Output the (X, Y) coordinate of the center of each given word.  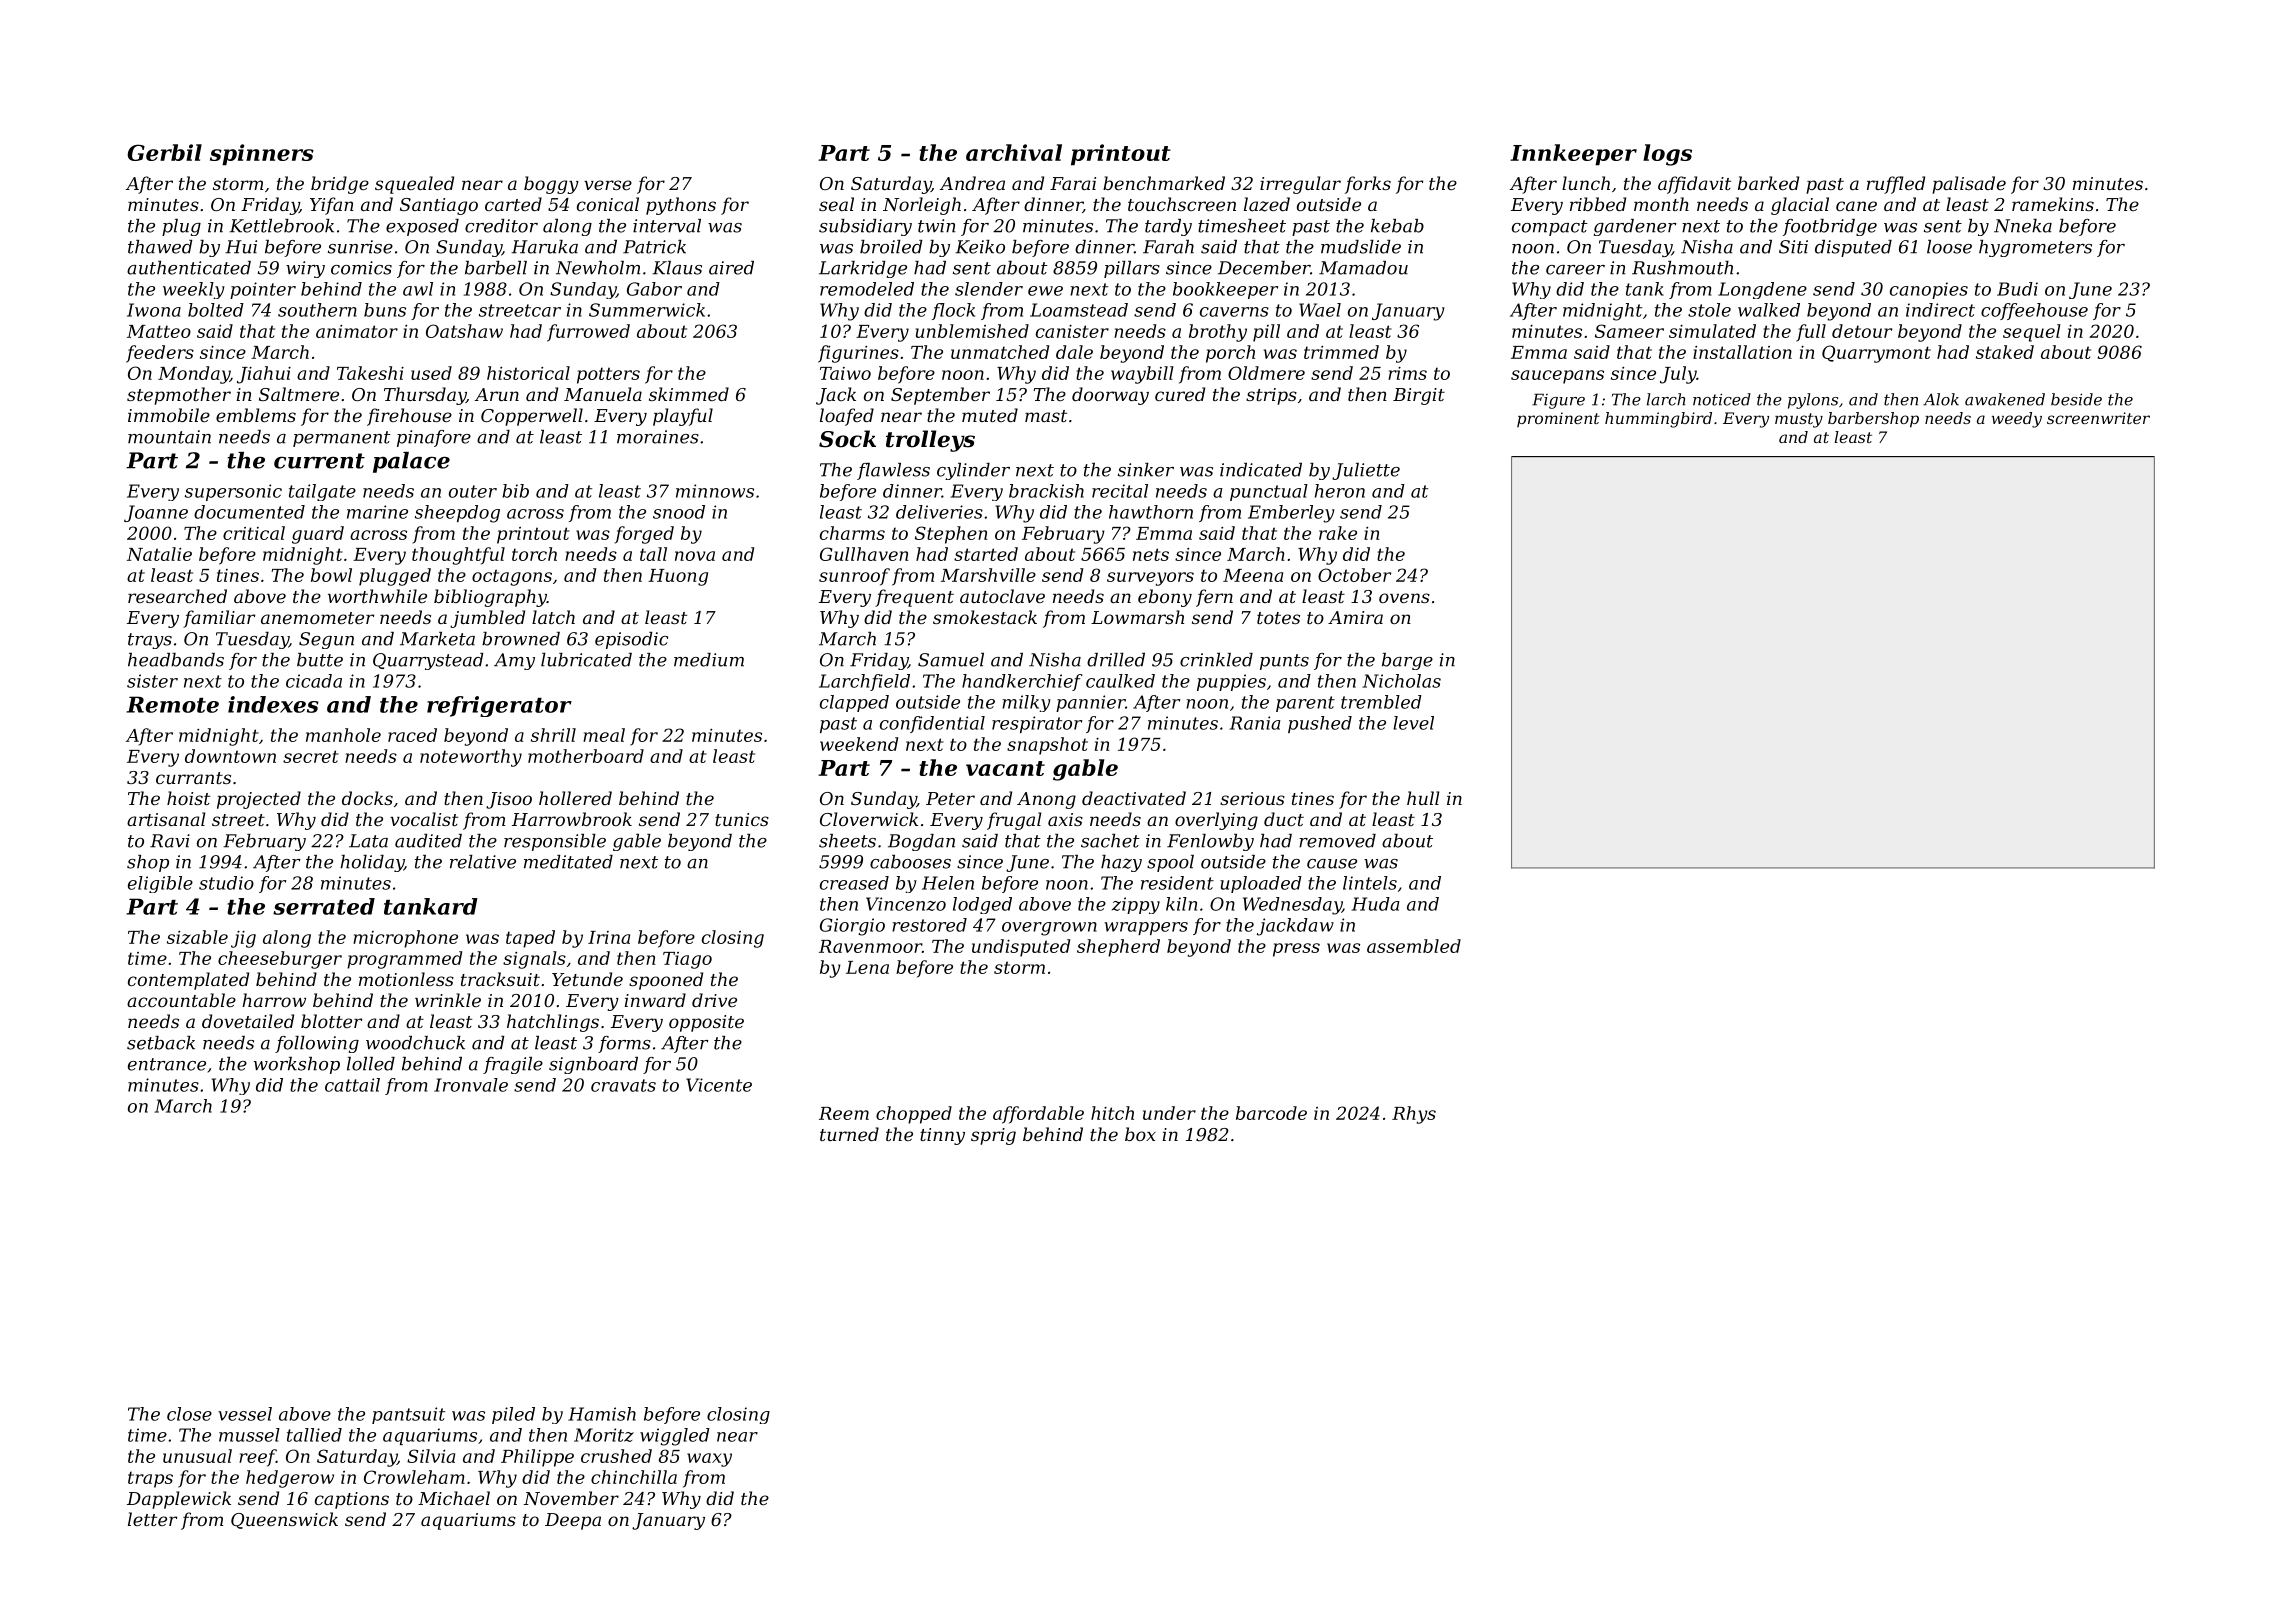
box (1140, 1134)
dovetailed (248, 1021)
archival (1014, 152)
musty (1799, 420)
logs (1667, 155)
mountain (169, 437)
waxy (709, 1460)
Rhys (1414, 1115)
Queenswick (284, 1520)
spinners (262, 155)
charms (852, 533)
